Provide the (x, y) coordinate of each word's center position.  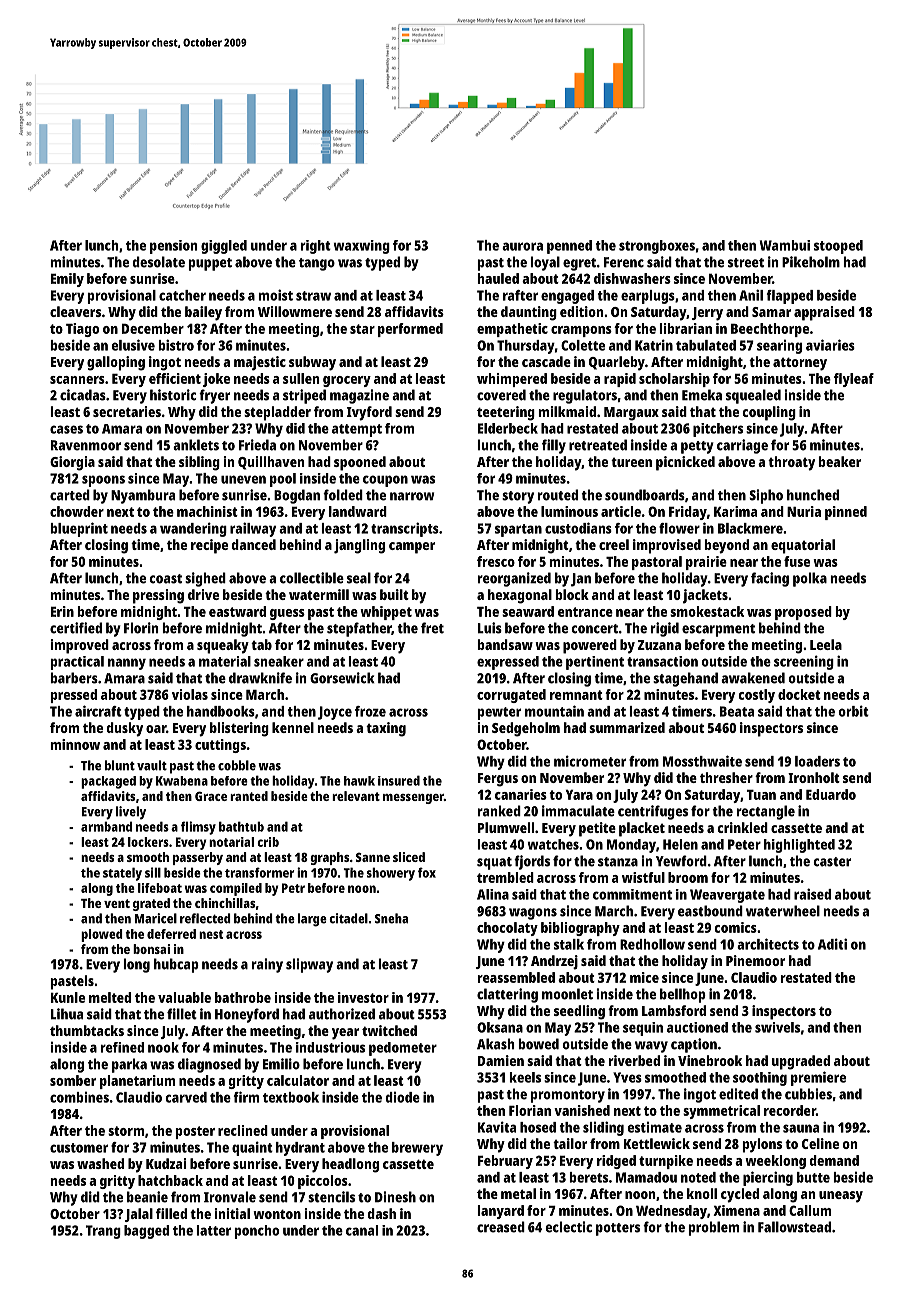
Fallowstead (794, 1227)
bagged (146, 1232)
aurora (522, 246)
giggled (224, 247)
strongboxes (657, 247)
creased (501, 1227)
